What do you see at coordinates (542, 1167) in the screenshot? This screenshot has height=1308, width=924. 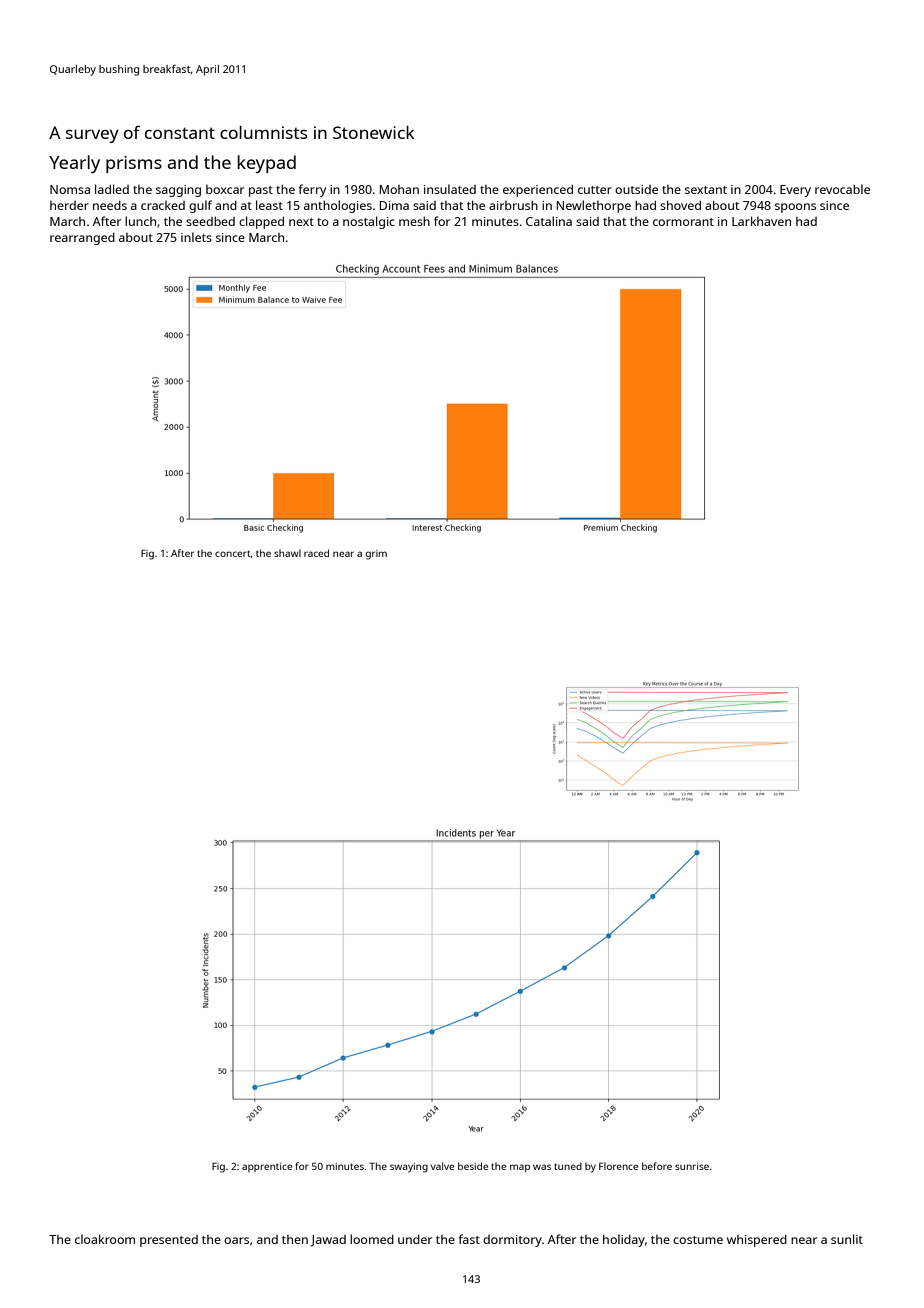 I see `was` at bounding box center [542, 1167].
